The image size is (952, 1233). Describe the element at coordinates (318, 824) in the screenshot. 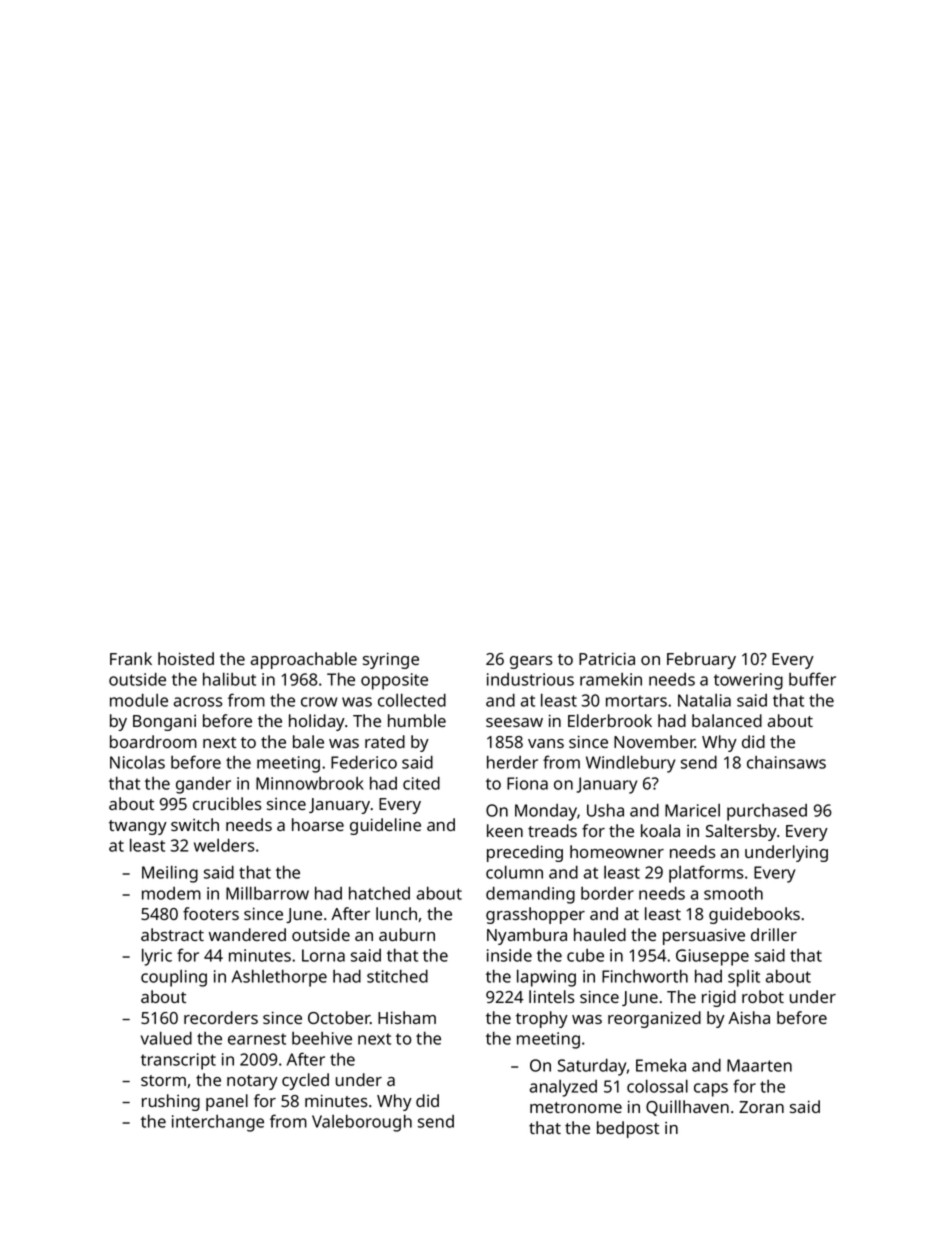

I see `hoarse` at that location.
